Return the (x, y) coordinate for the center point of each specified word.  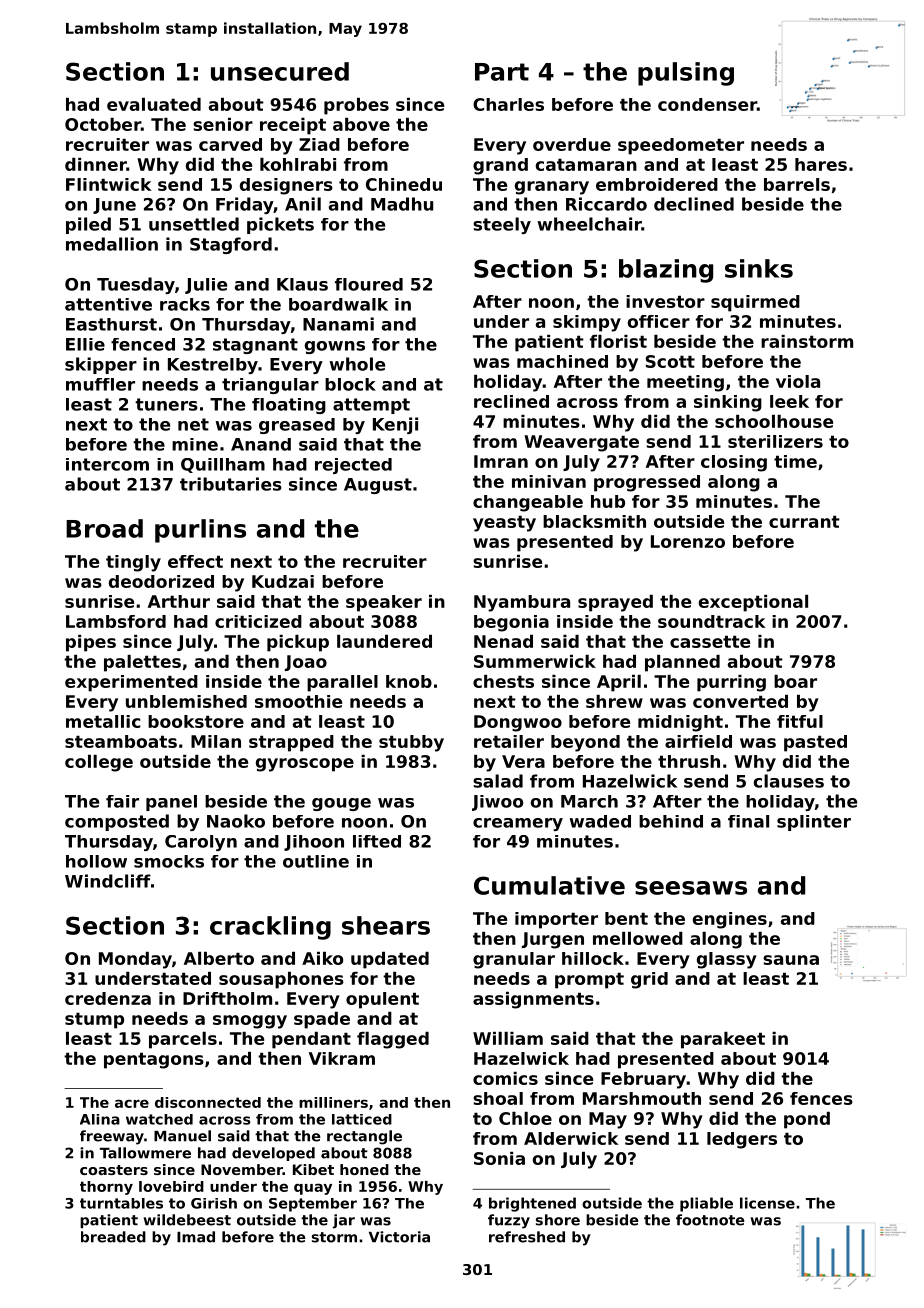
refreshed (527, 1237)
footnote (710, 1220)
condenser (707, 104)
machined (562, 361)
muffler (100, 384)
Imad (196, 1237)
